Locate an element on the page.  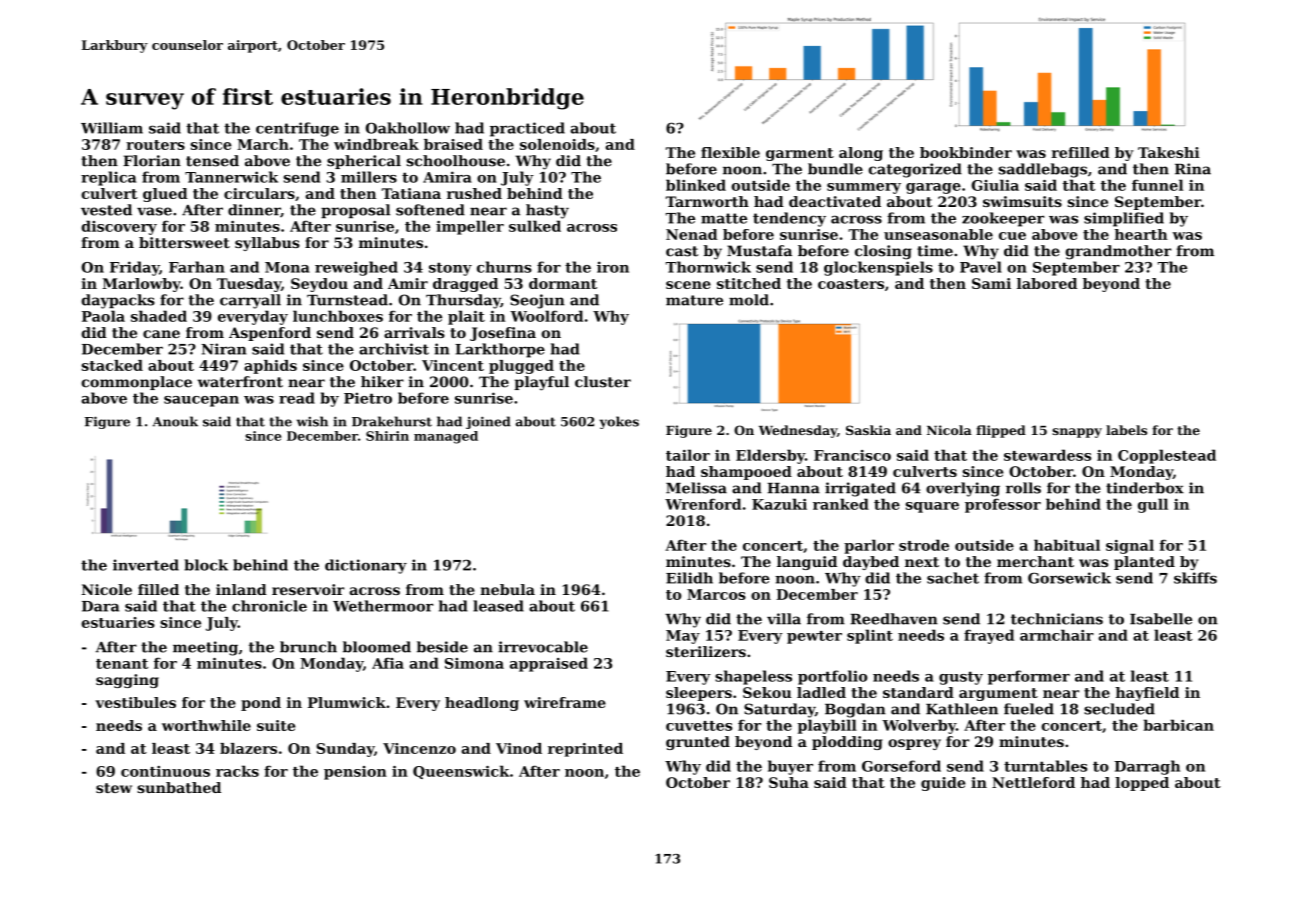
mold is located at coordinates (749, 300).
